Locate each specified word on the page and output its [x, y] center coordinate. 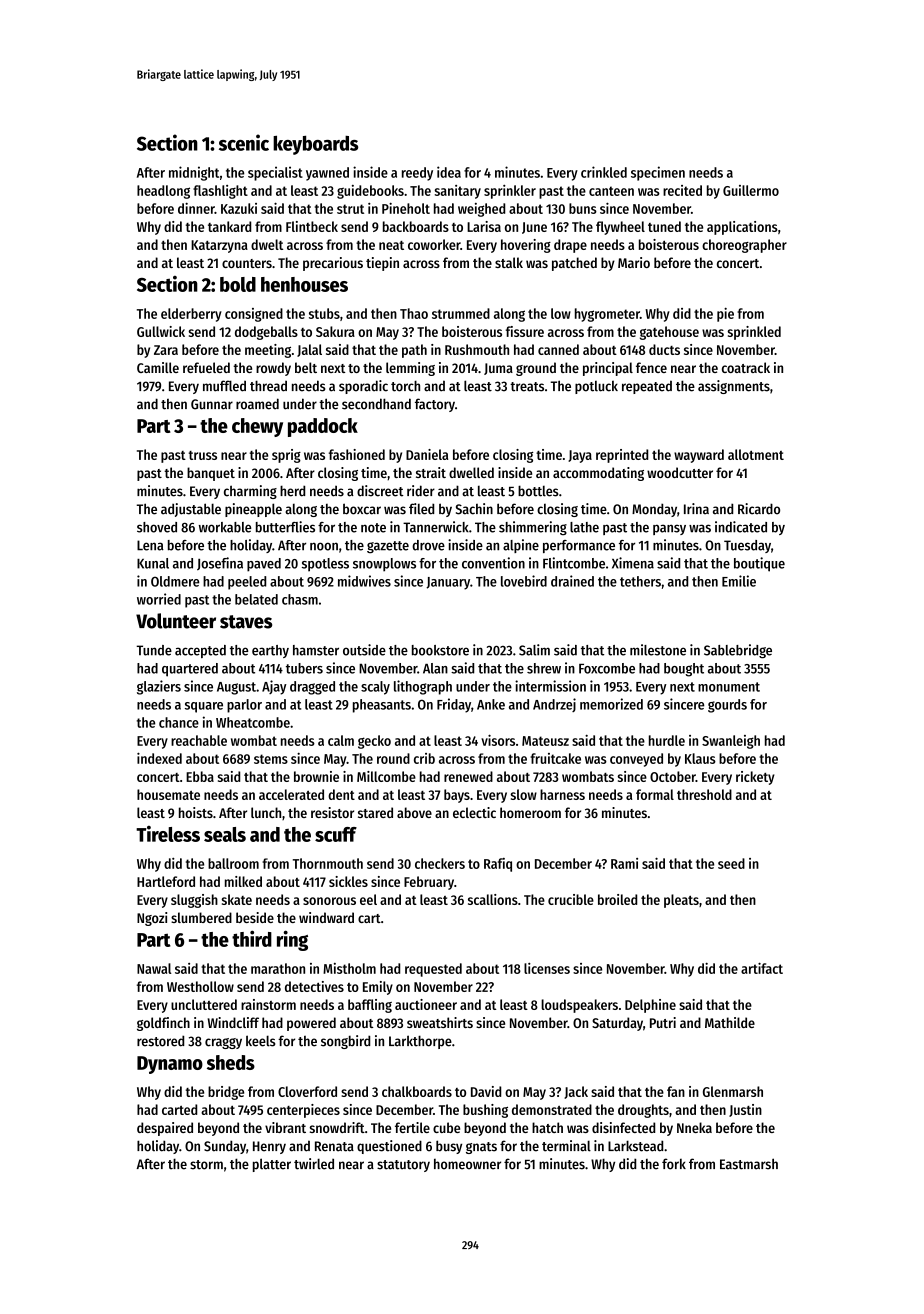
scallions [493, 899]
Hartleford [166, 881]
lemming [410, 369]
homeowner [467, 1164]
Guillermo [751, 190]
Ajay [274, 687]
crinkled [604, 172]
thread [268, 386]
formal [655, 794]
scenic [244, 142]
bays [457, 796]
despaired [165, 1129]
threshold [704, 794]
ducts [664, 349]
